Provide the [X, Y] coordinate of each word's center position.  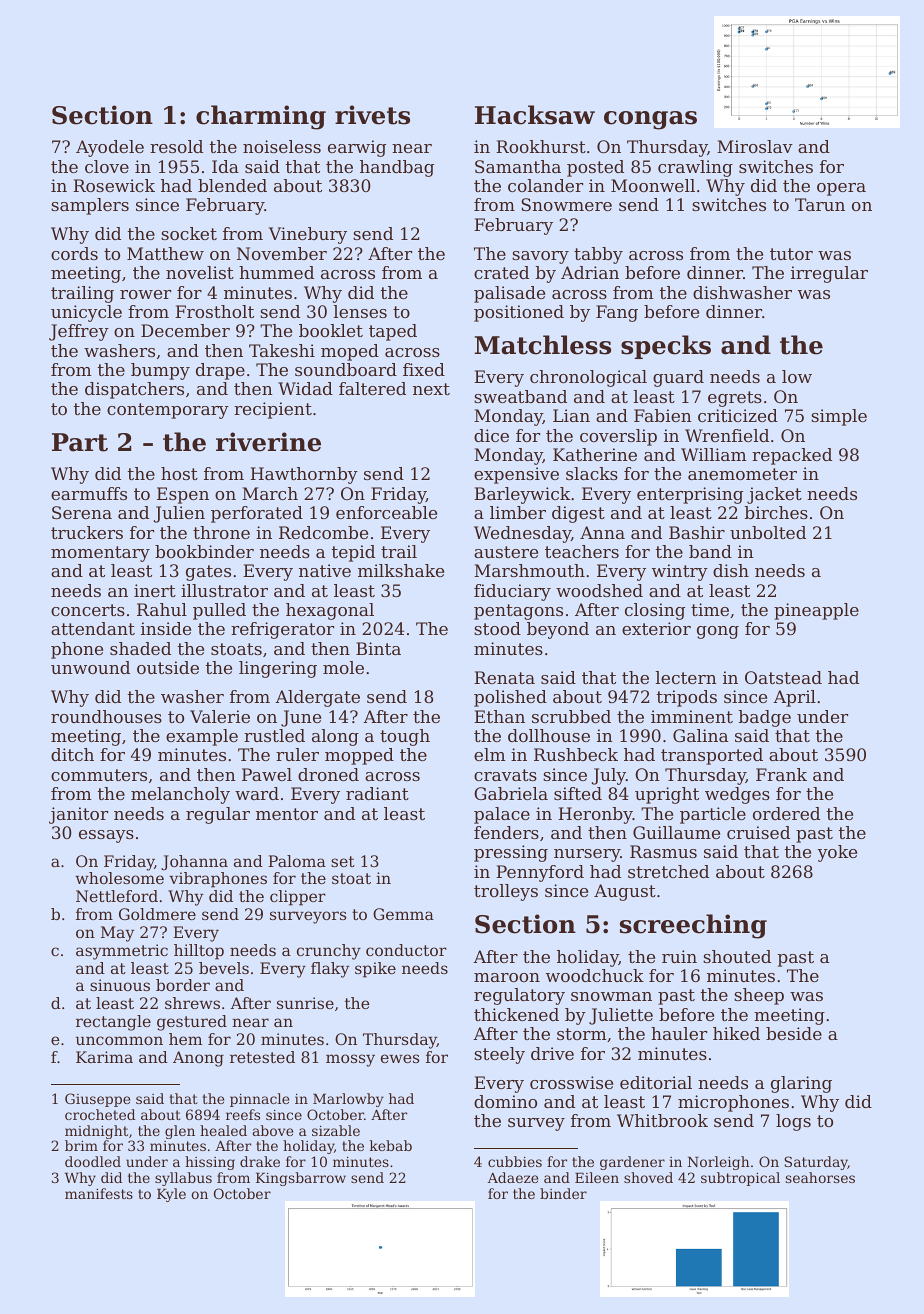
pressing [511, 853]
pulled [219, 611]
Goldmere [157, 914]
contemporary [168, 411]
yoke [837, 853]
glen [180, 1132]
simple [839, 417]
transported [712, 756]
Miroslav [755, 146]
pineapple [816, 611]
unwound [90, 667]
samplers [90, 206]
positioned [519, 313]
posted [595, 168]
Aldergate [317, 698]
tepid [353, 553]
